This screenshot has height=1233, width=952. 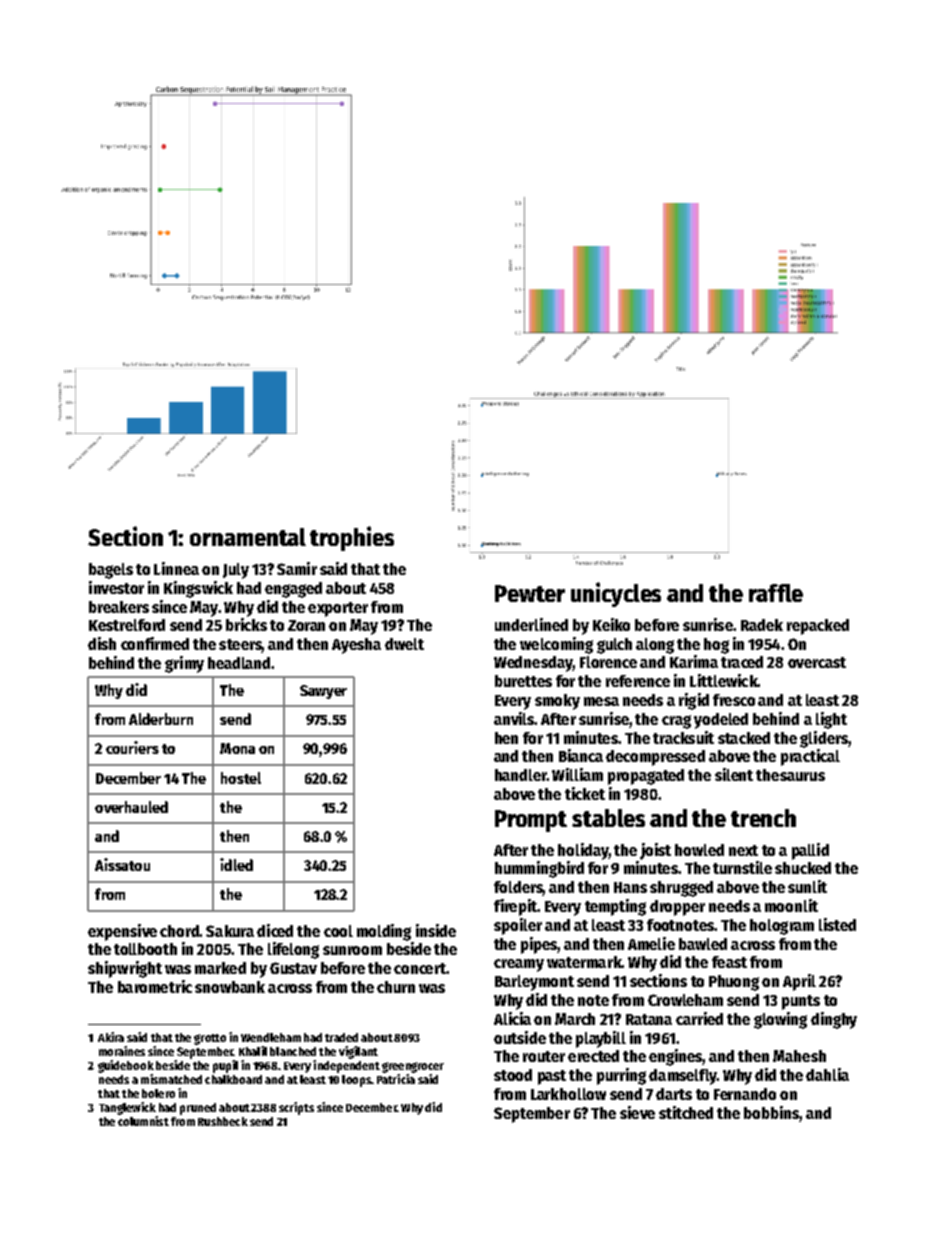 What do you see at coordinates (198, 589) in the screenshot?
I see `Kingswick` at bounding box center [198, 589].
